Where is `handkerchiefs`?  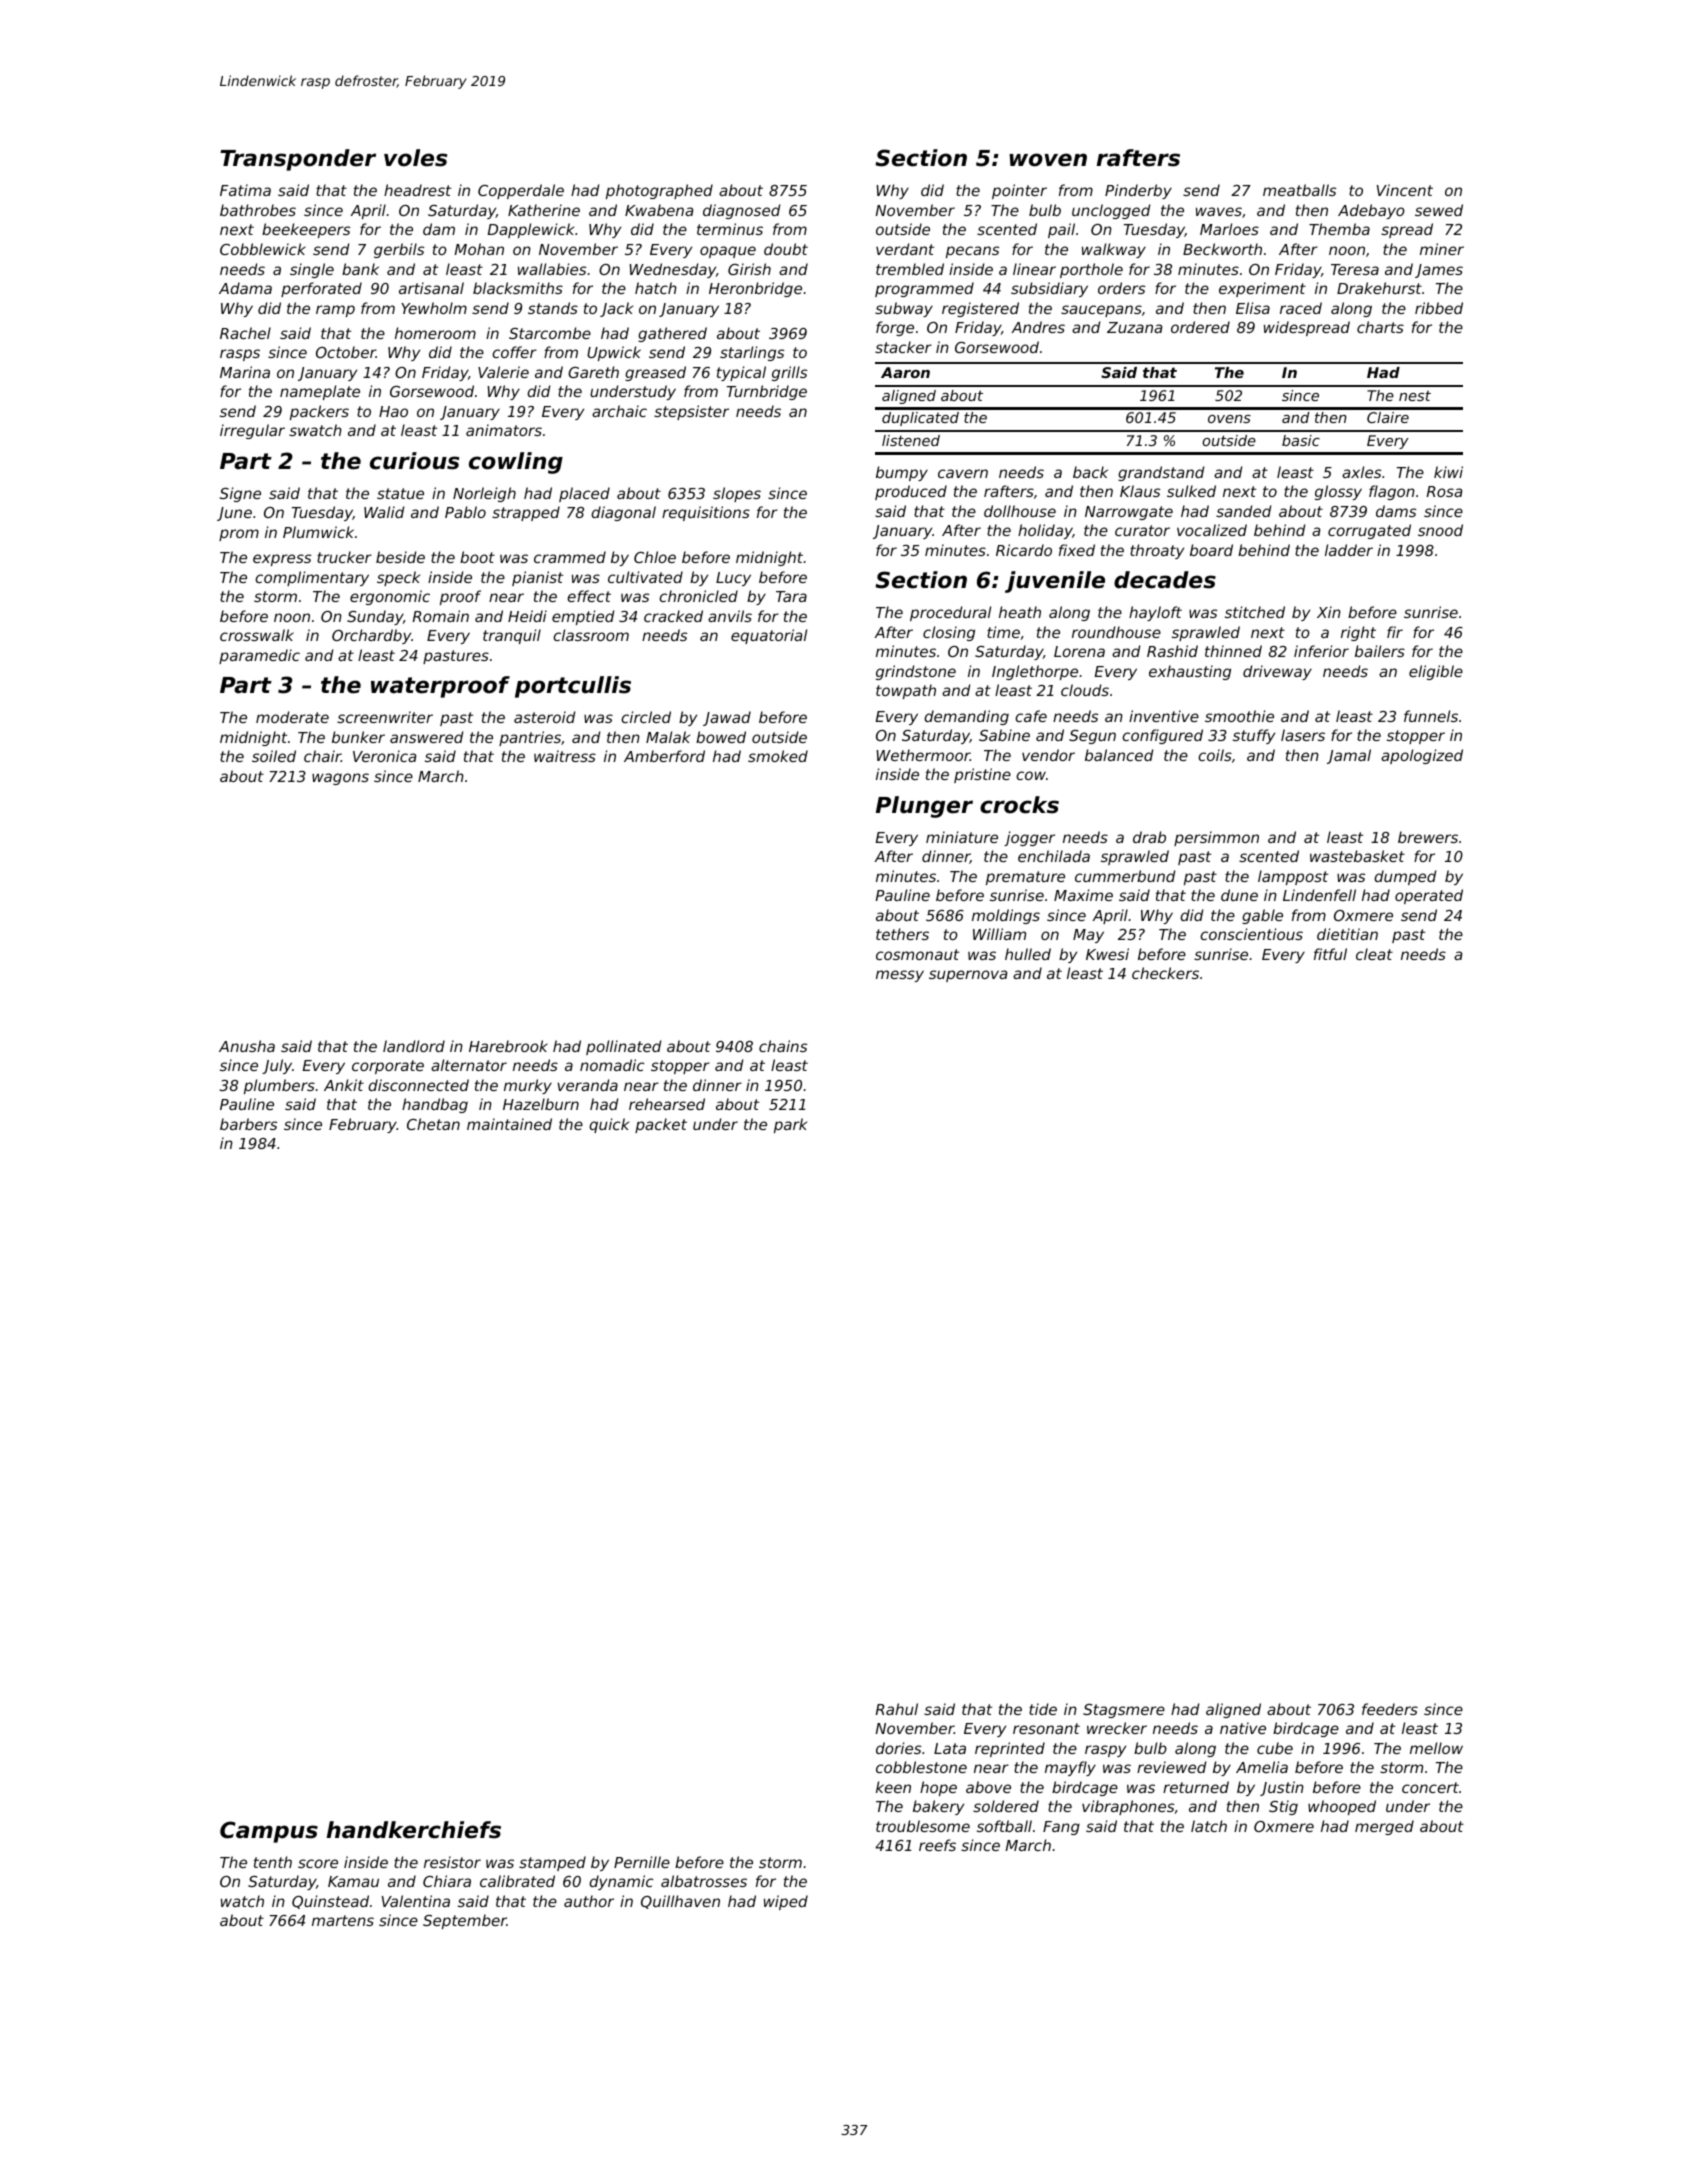
handkerchiefs is located at coordinates (414, 1830).
